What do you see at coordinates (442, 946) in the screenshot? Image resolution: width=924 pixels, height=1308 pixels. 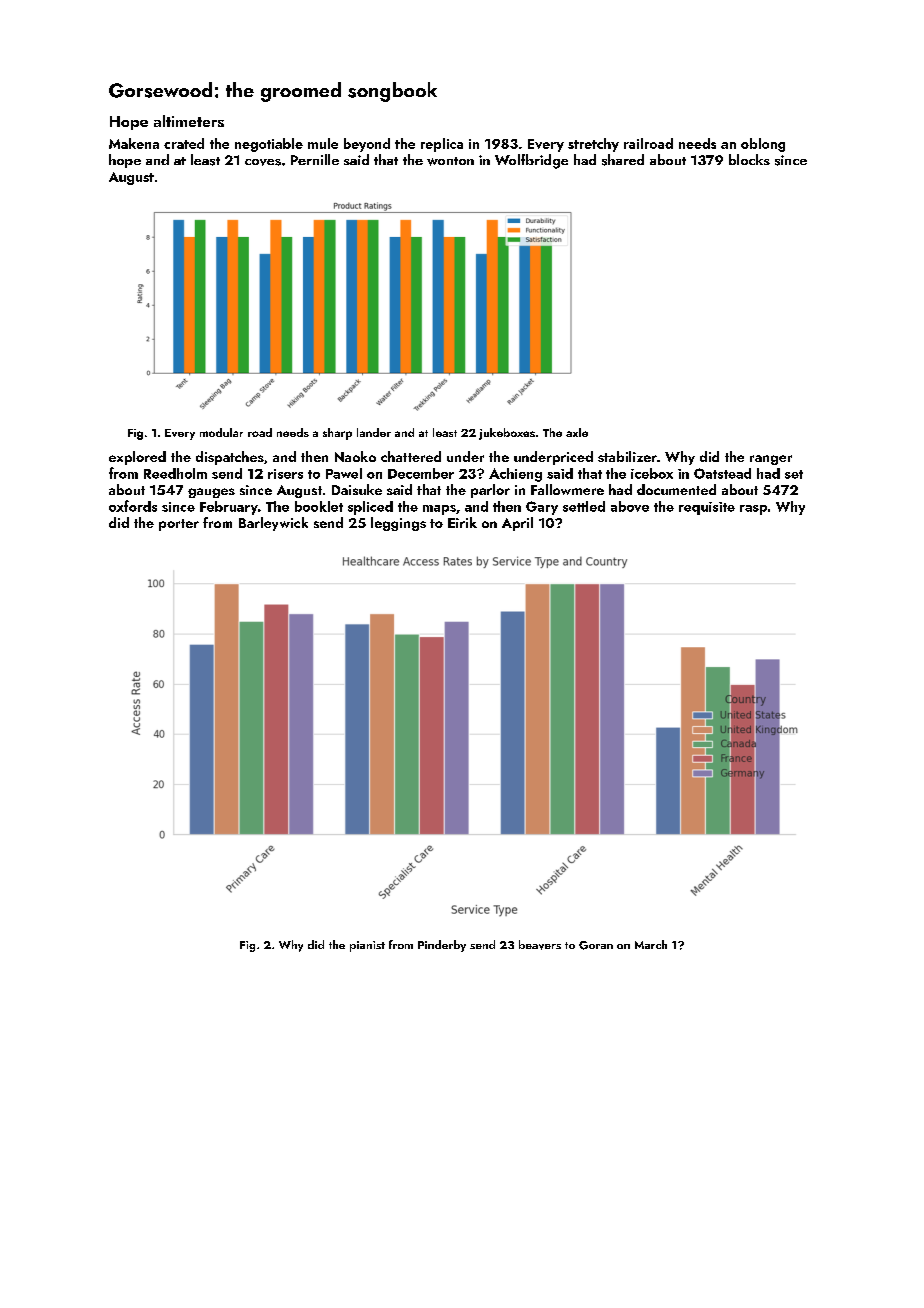 I see `Pinderby` at bounding box center [442, 946].
